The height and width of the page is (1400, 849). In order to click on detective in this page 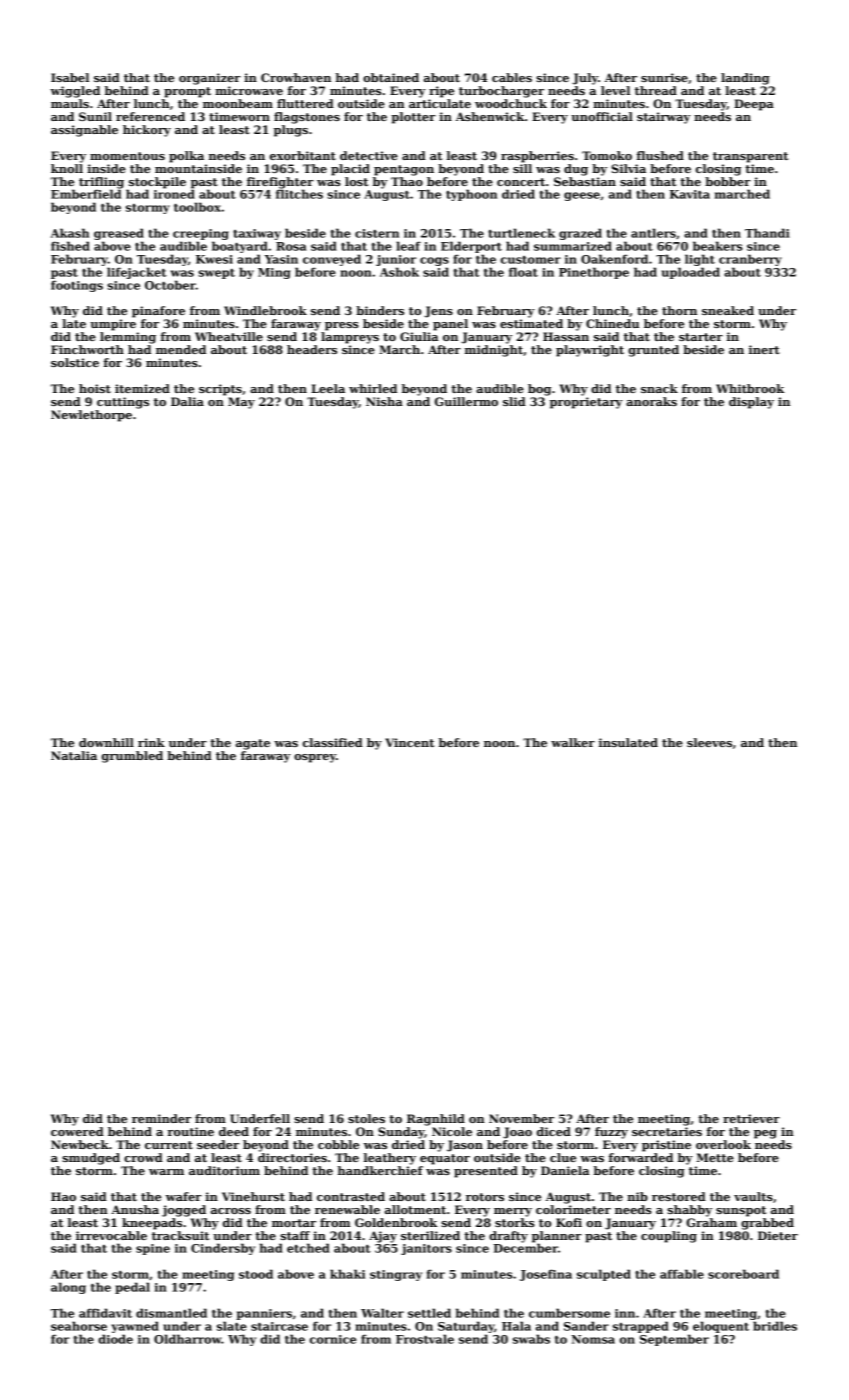, I will do `click(369, 155)`.
